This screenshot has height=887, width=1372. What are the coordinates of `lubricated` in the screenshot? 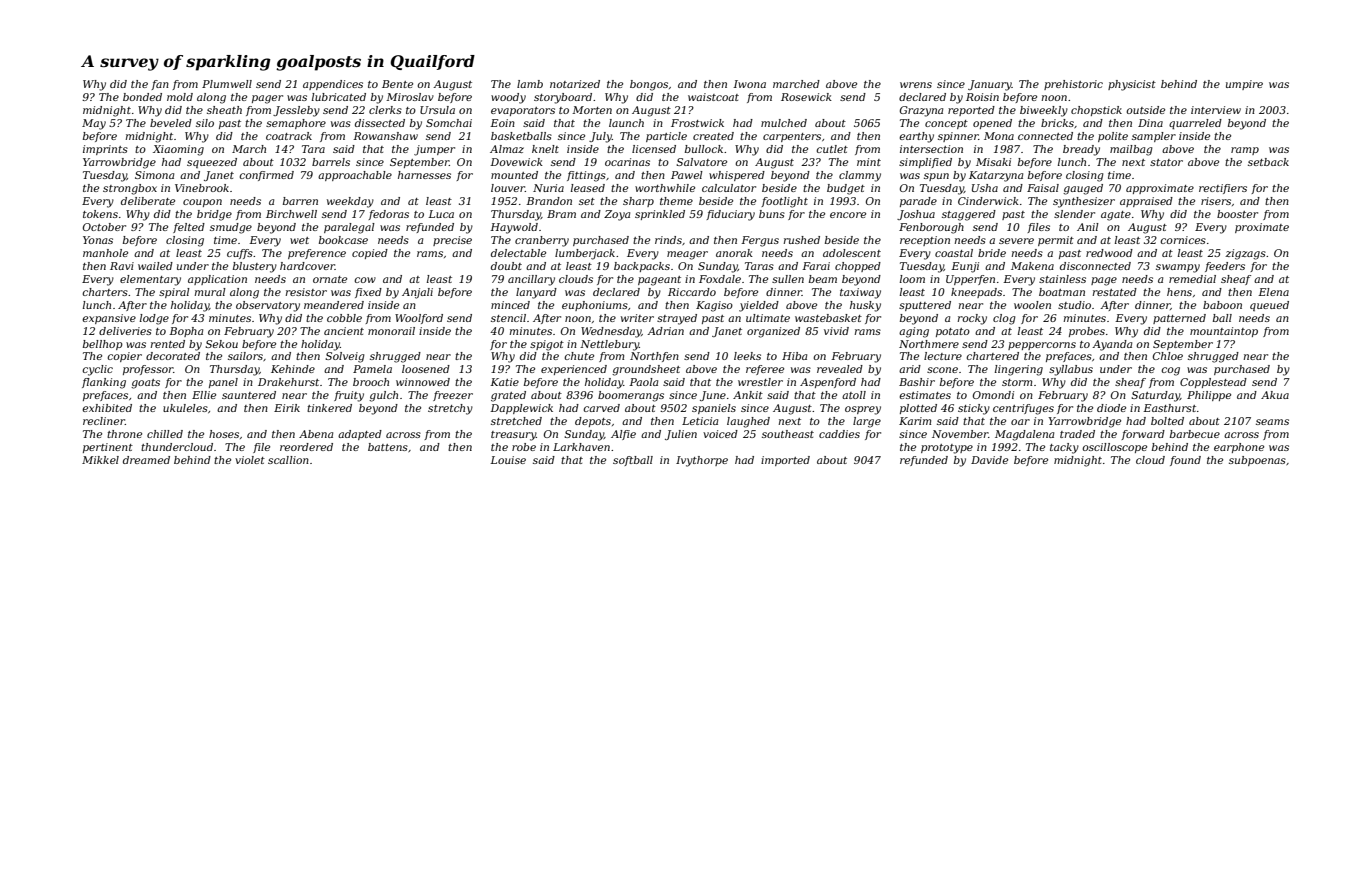 It's located at (339, 97).
